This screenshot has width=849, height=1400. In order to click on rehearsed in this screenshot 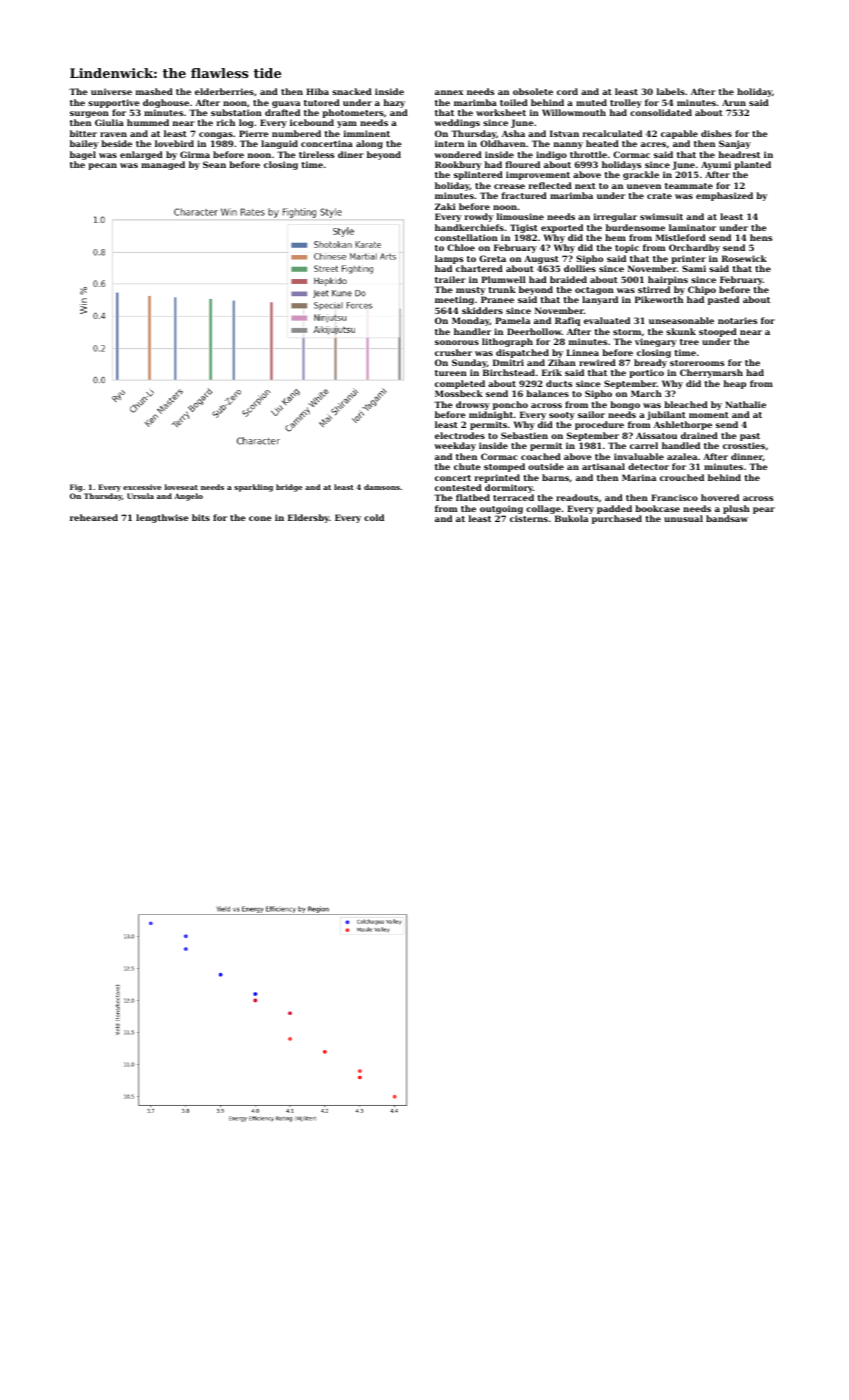, I will do `click(94, 517)`.
